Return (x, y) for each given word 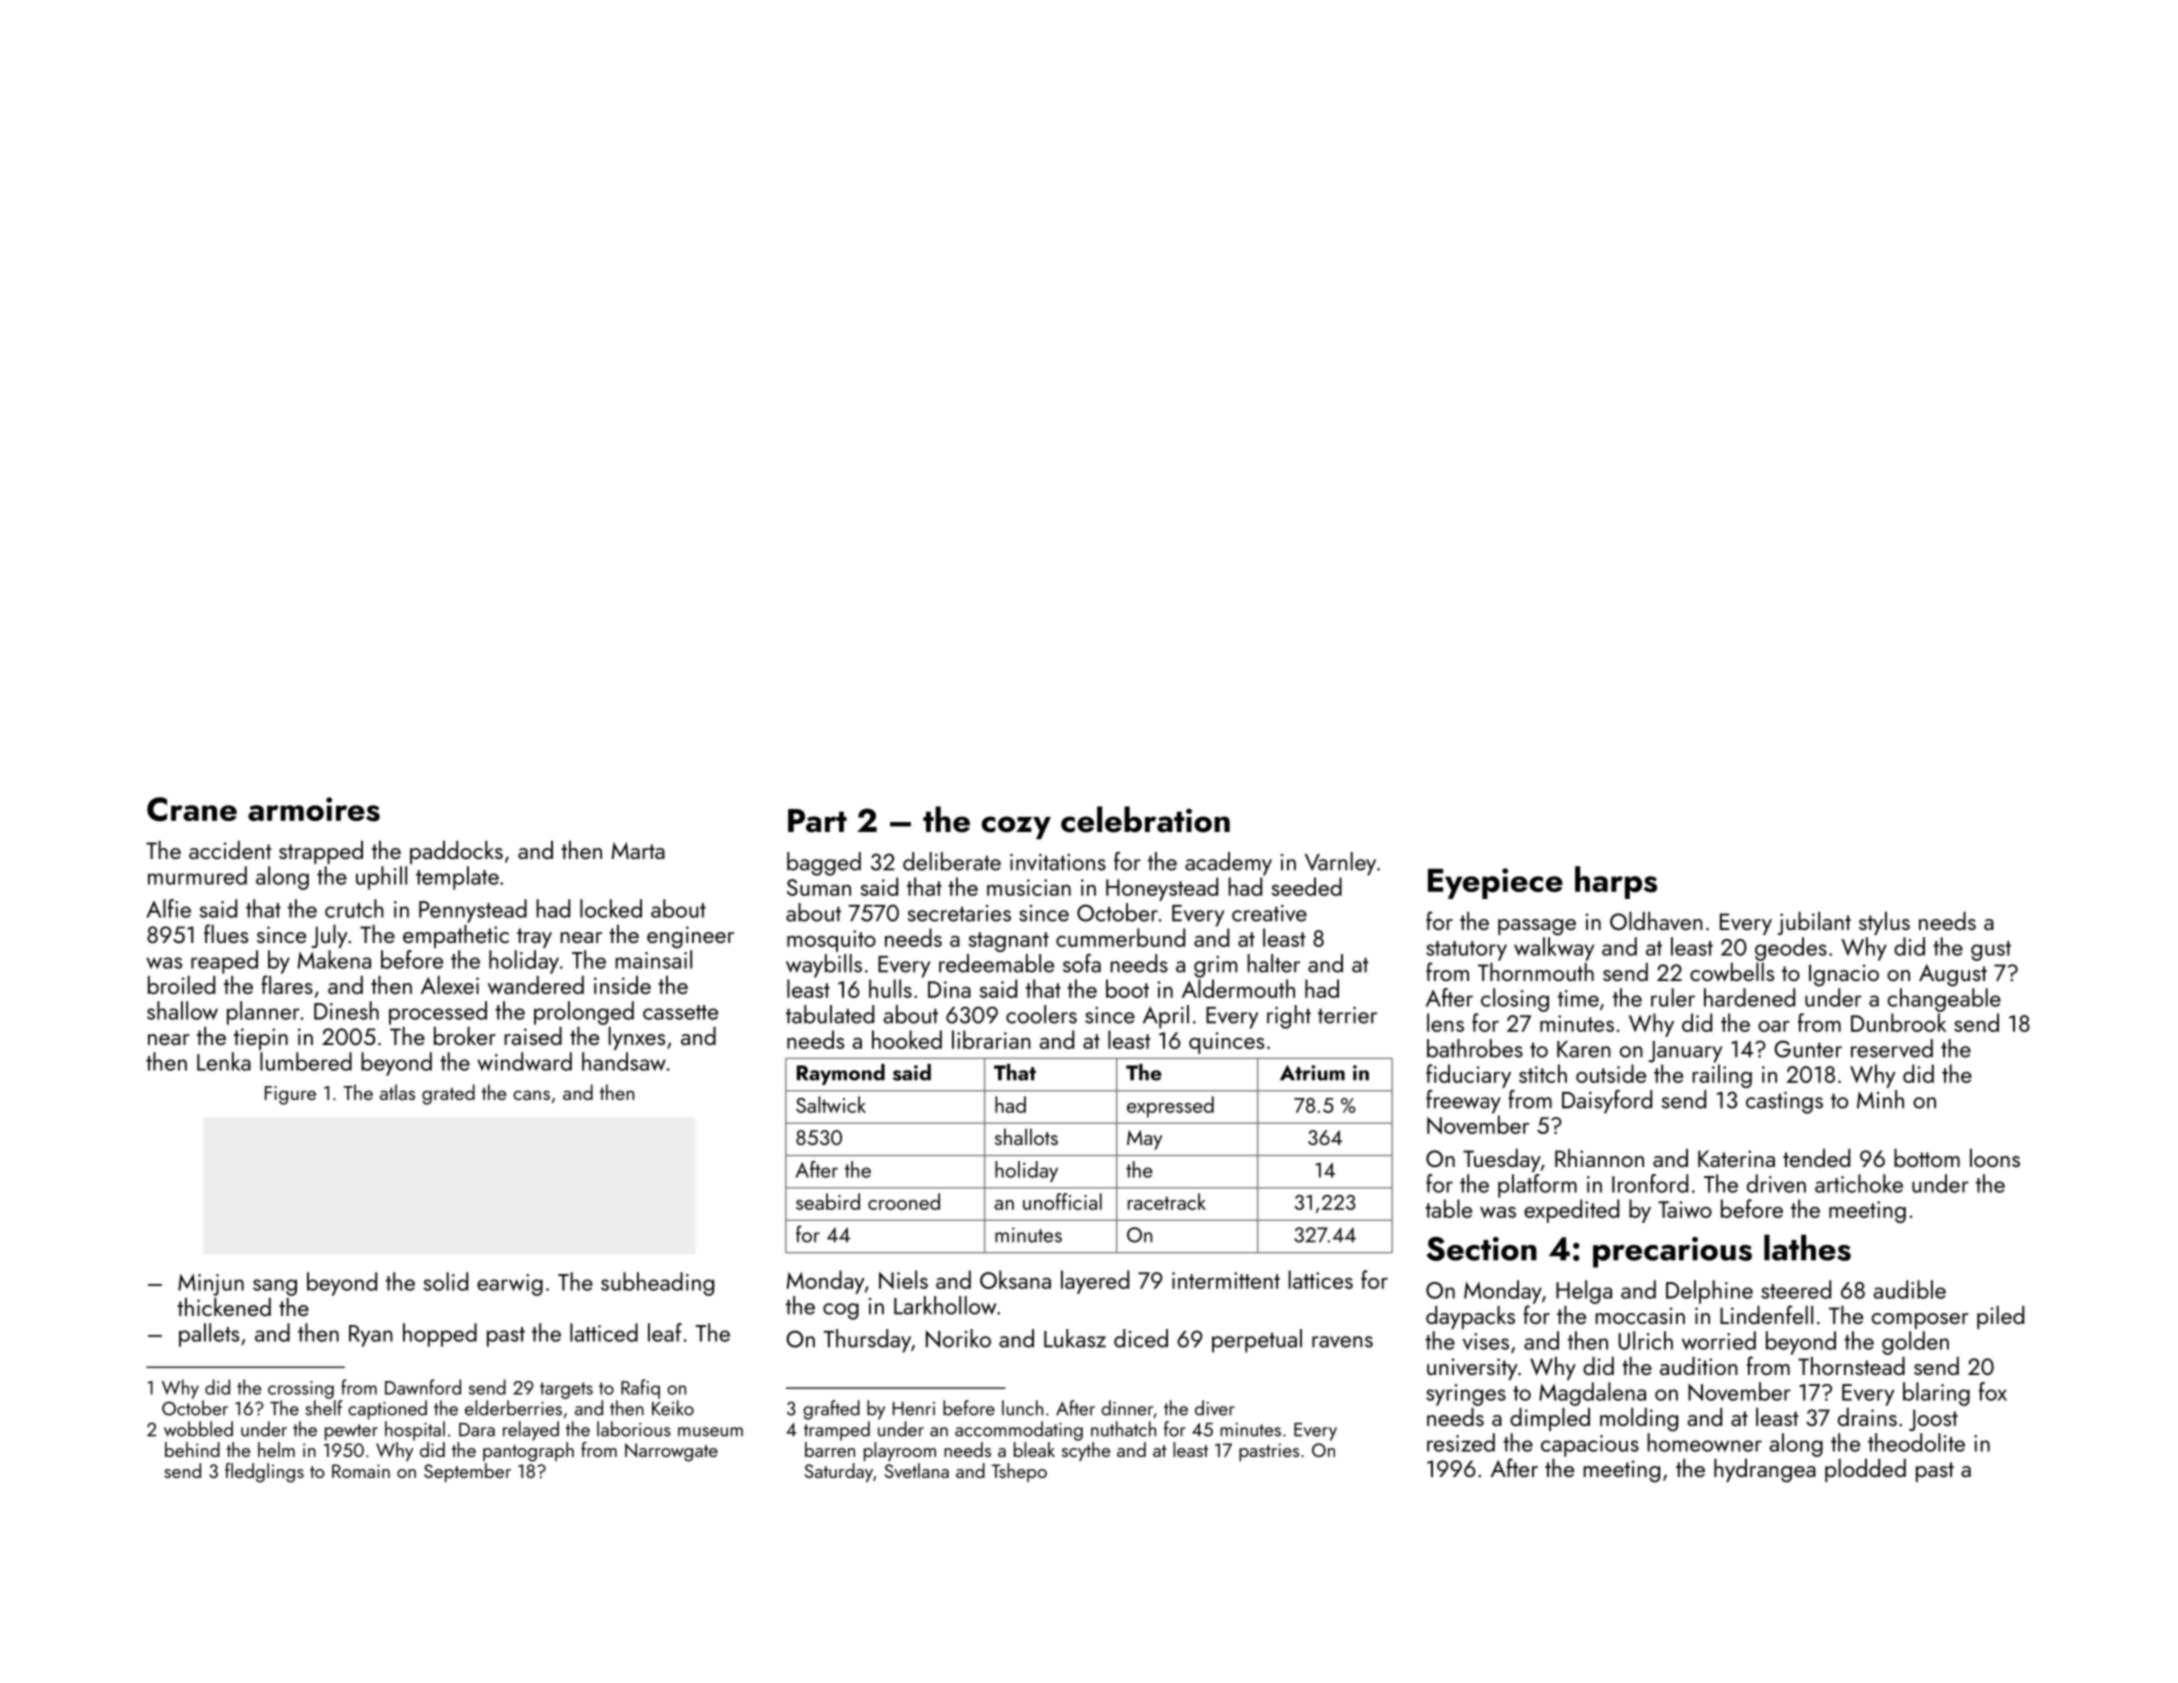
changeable (1944, 1000)
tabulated (830, 1014)
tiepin (261, 1039)
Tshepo (1019, 1472)
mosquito (831, 941)
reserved (1892, 1048)
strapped (321, 852)
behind (192, 1449)
